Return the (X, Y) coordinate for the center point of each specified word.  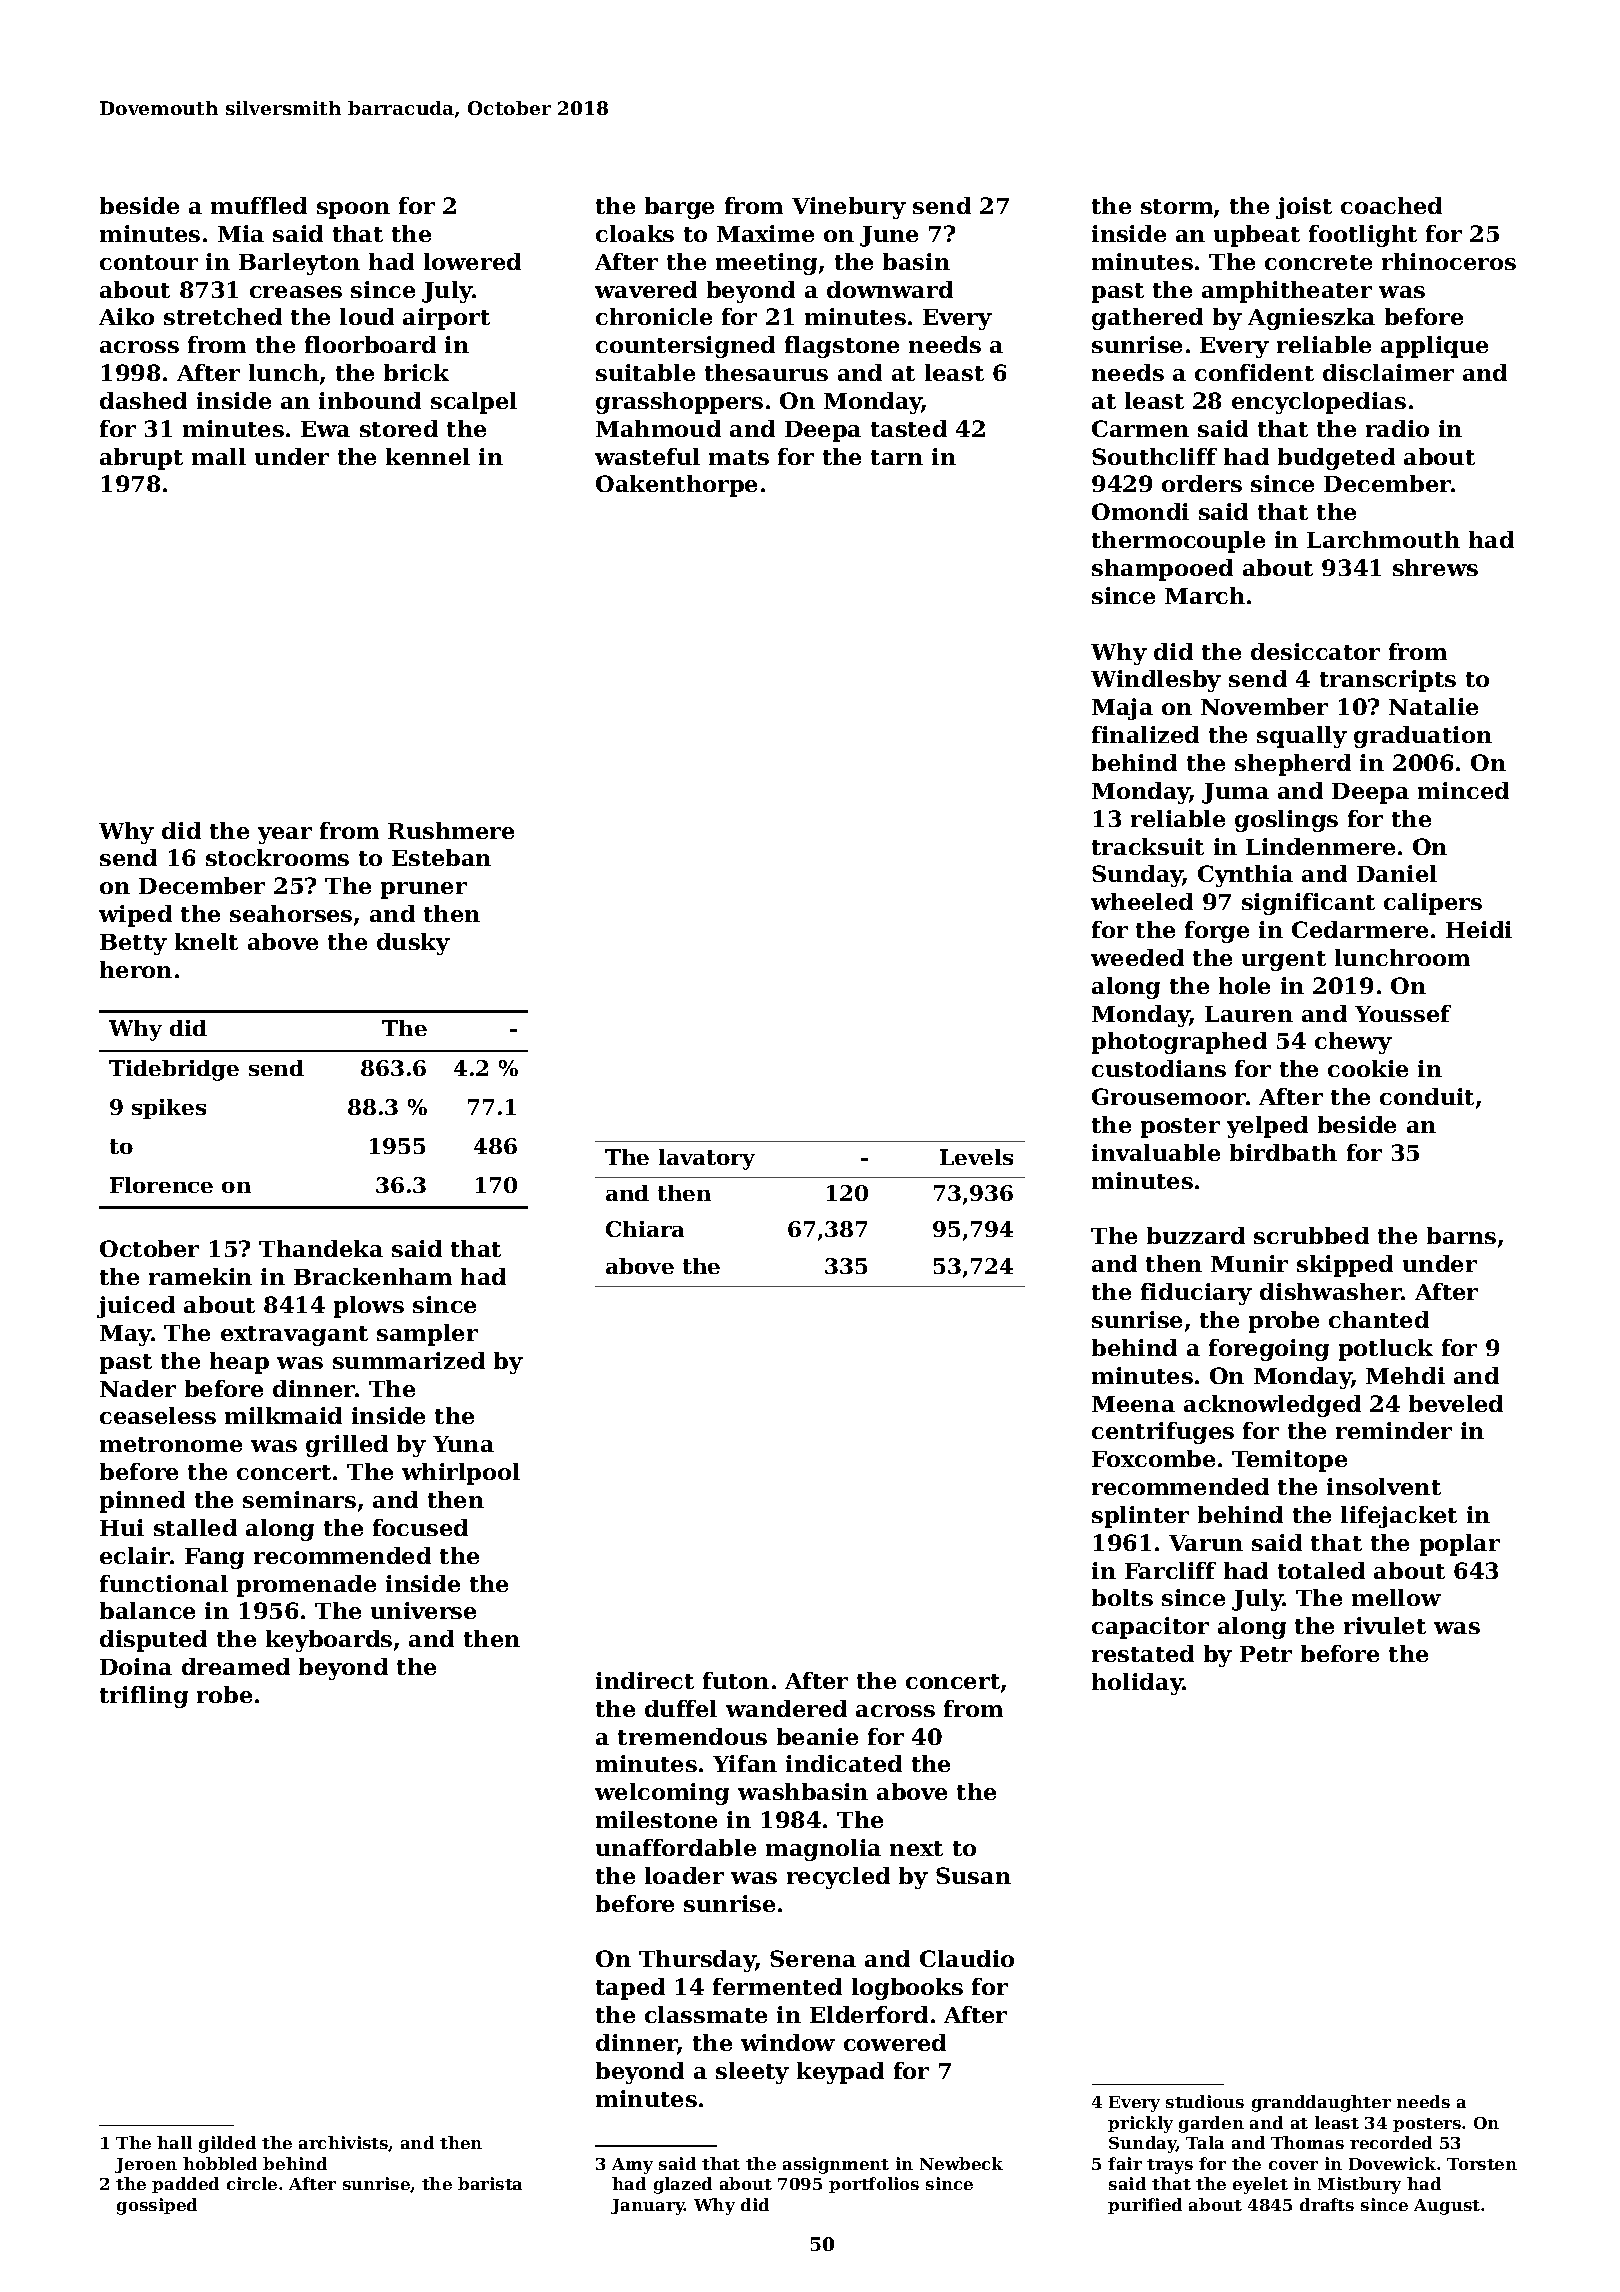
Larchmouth (1383, 539)
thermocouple (1178, 542)
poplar (1460, 1545)
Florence (161, 1185)
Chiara (645, 1229)
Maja (1122, 709)
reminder (1394, 1430)
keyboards (329, 1641)
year (285, 835)
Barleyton (299, 264)
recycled (838, 1878)
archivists (343, 2142)
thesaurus (766, 372)
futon (736, 1680)
